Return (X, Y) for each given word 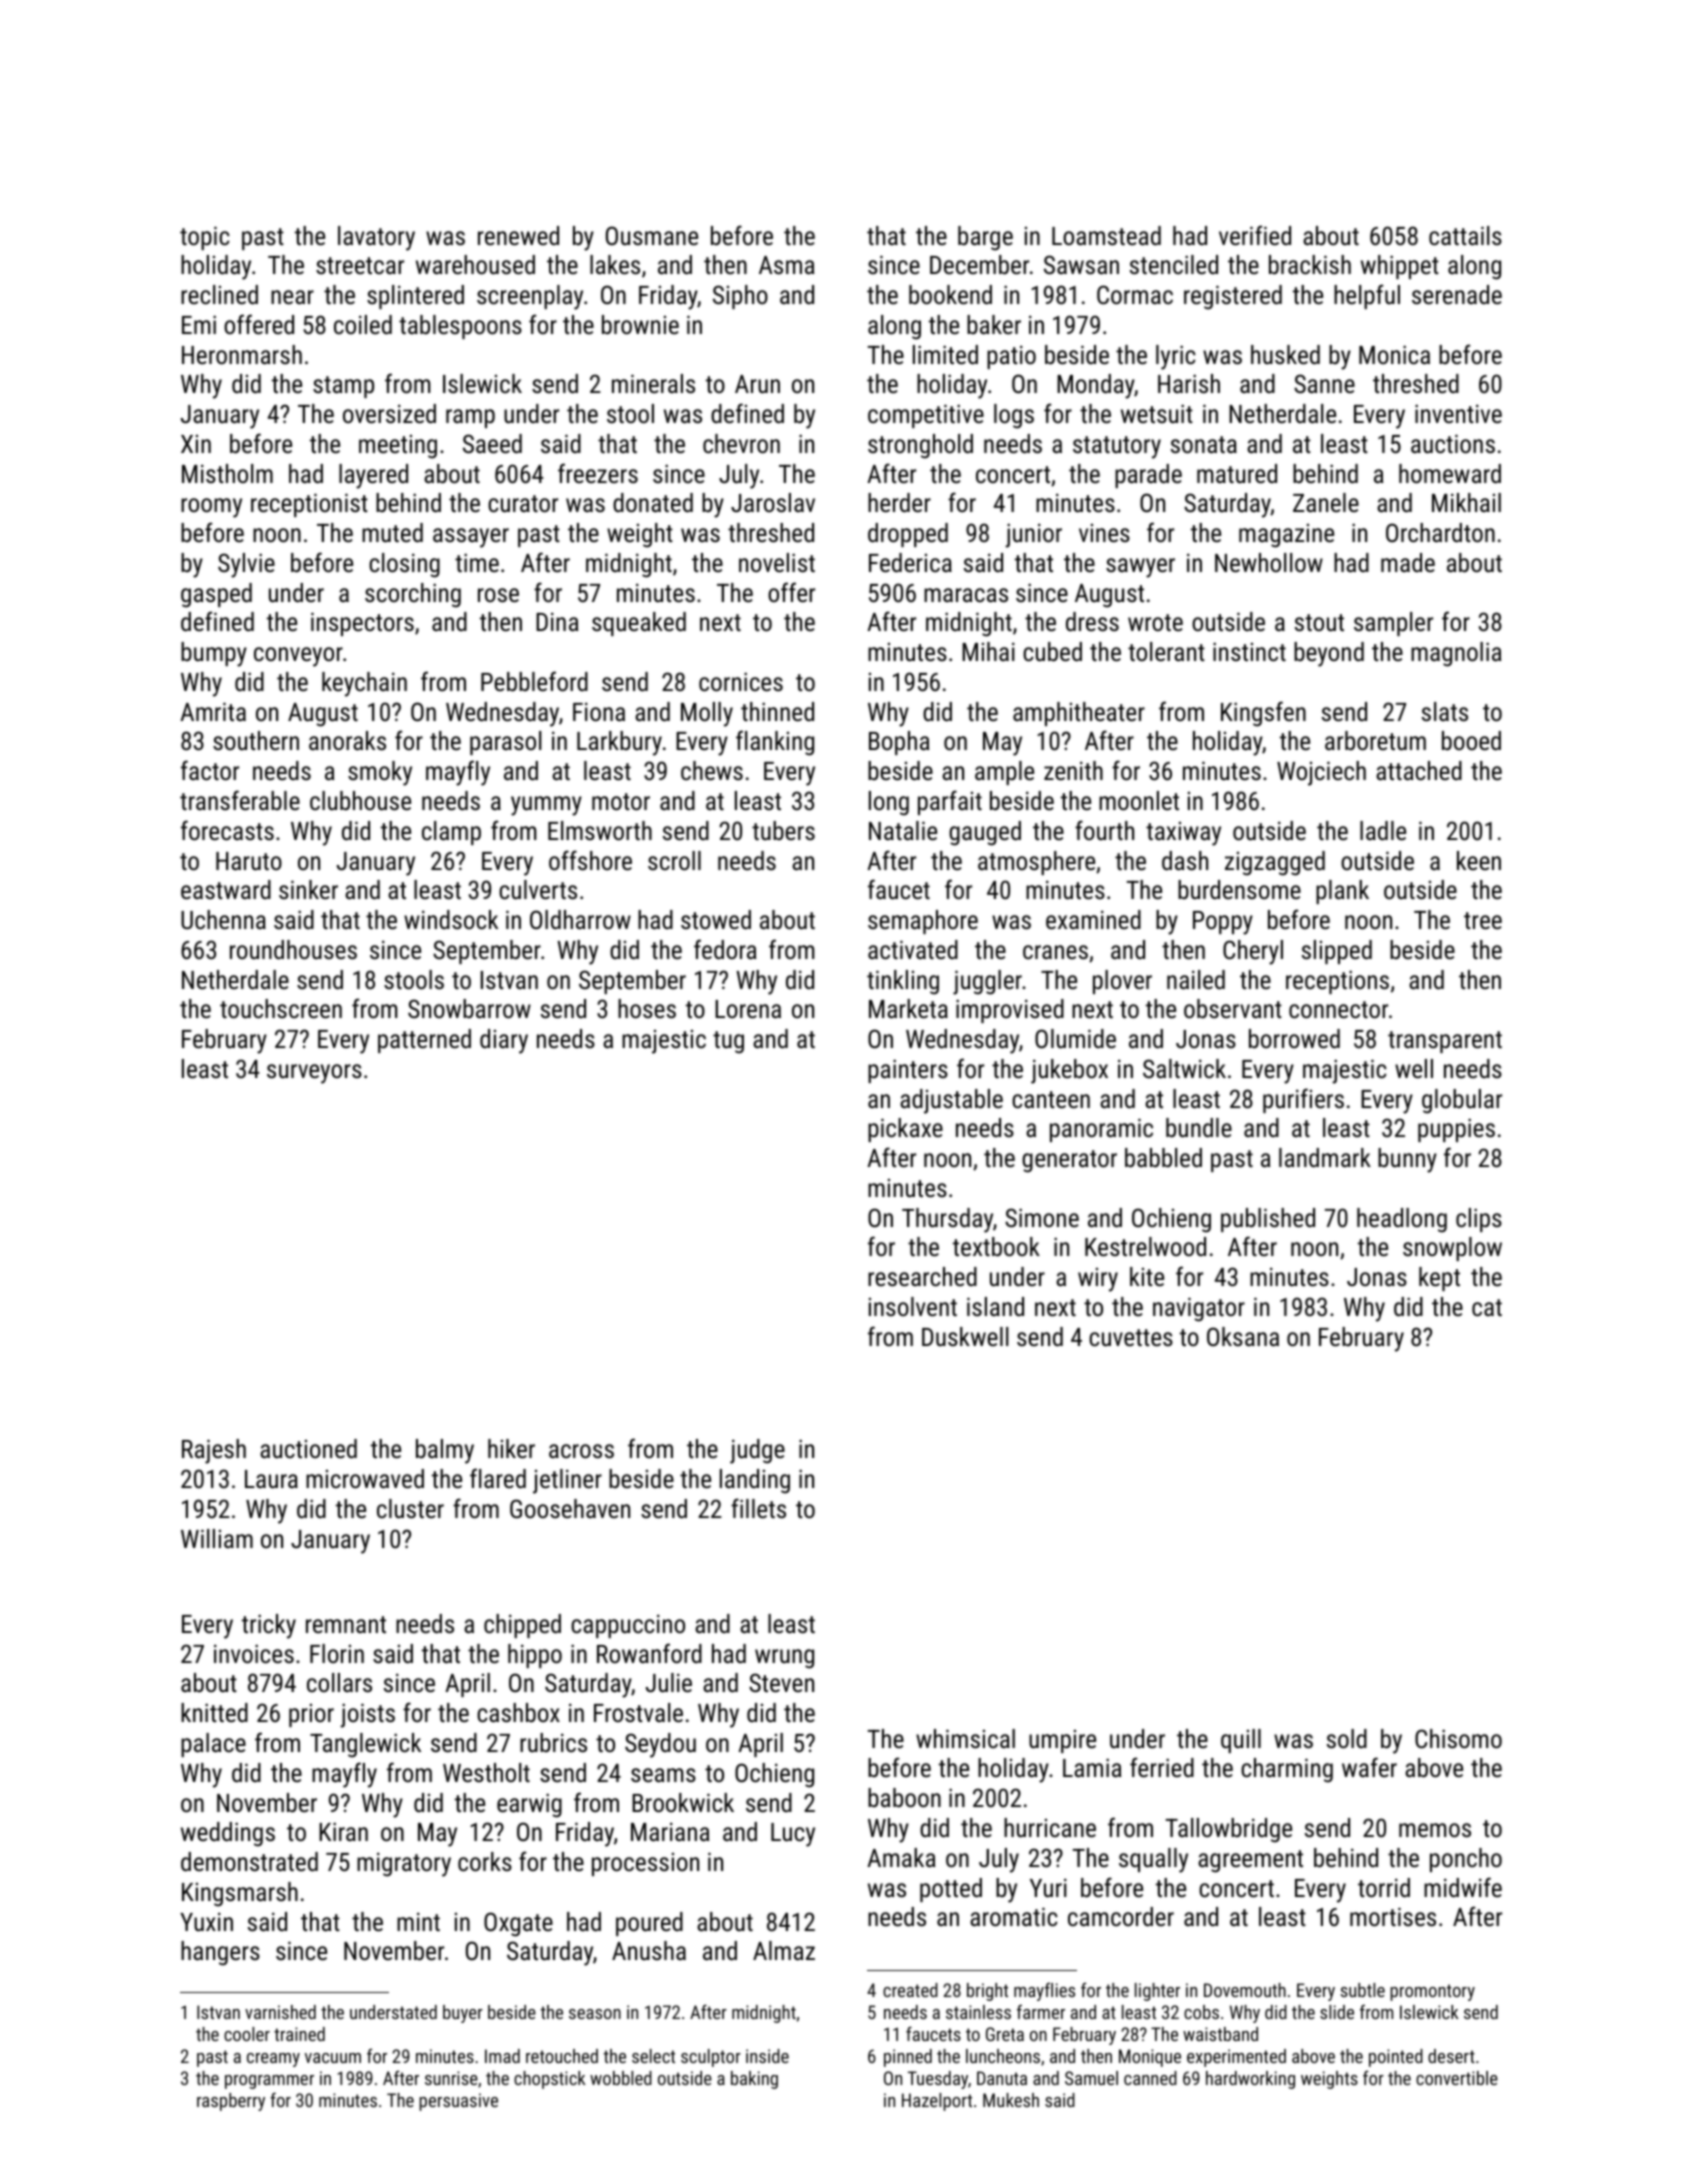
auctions (1453, 443)
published (1268, 1220)
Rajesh (214, 1451)
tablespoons (460, 327)
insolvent (913, 1306)
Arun (757, 384)
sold (1347, 1738)
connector (1338, 1009)
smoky (380, 773)
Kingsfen (1263, 714)
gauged (985, 833)
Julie (669, 1682)
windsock (451, 919)
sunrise (451, 2078)
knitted (214, 1712)
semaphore (923, 922)
